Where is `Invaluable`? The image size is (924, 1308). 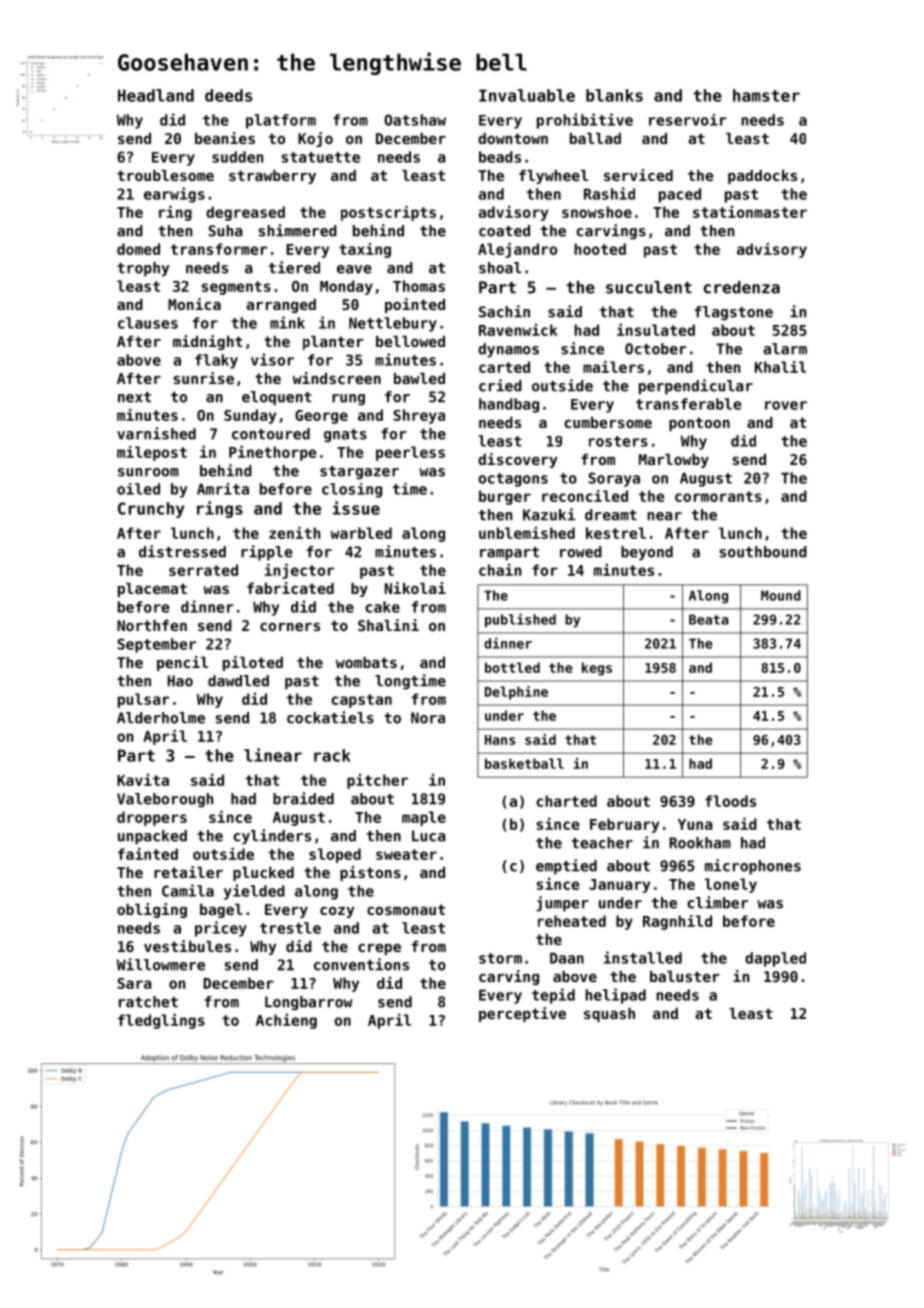
Invaluable is located at coordinates (527, 95).
